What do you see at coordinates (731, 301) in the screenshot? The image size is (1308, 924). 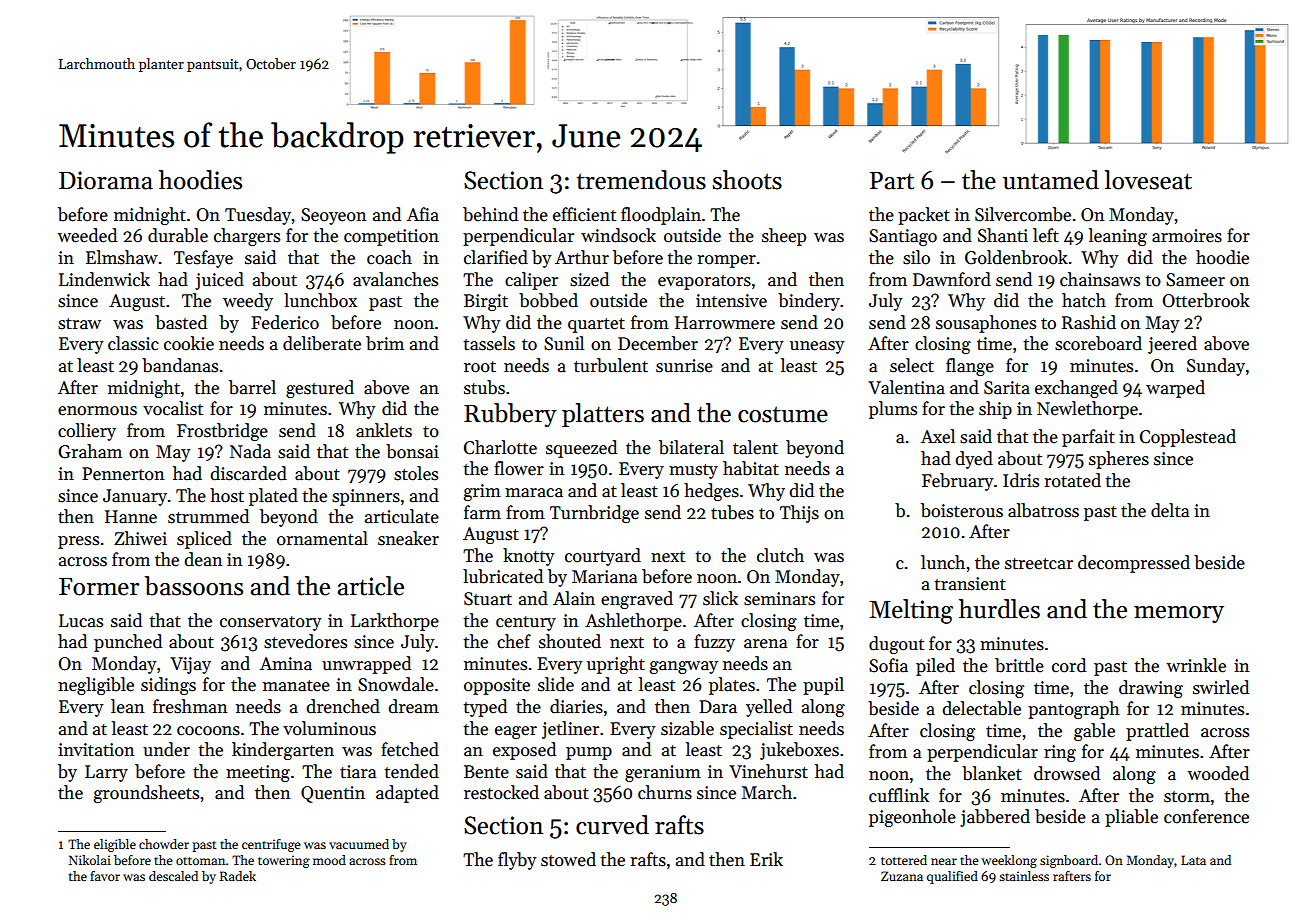 I see `intensive` at bounding box center [731, 301].
